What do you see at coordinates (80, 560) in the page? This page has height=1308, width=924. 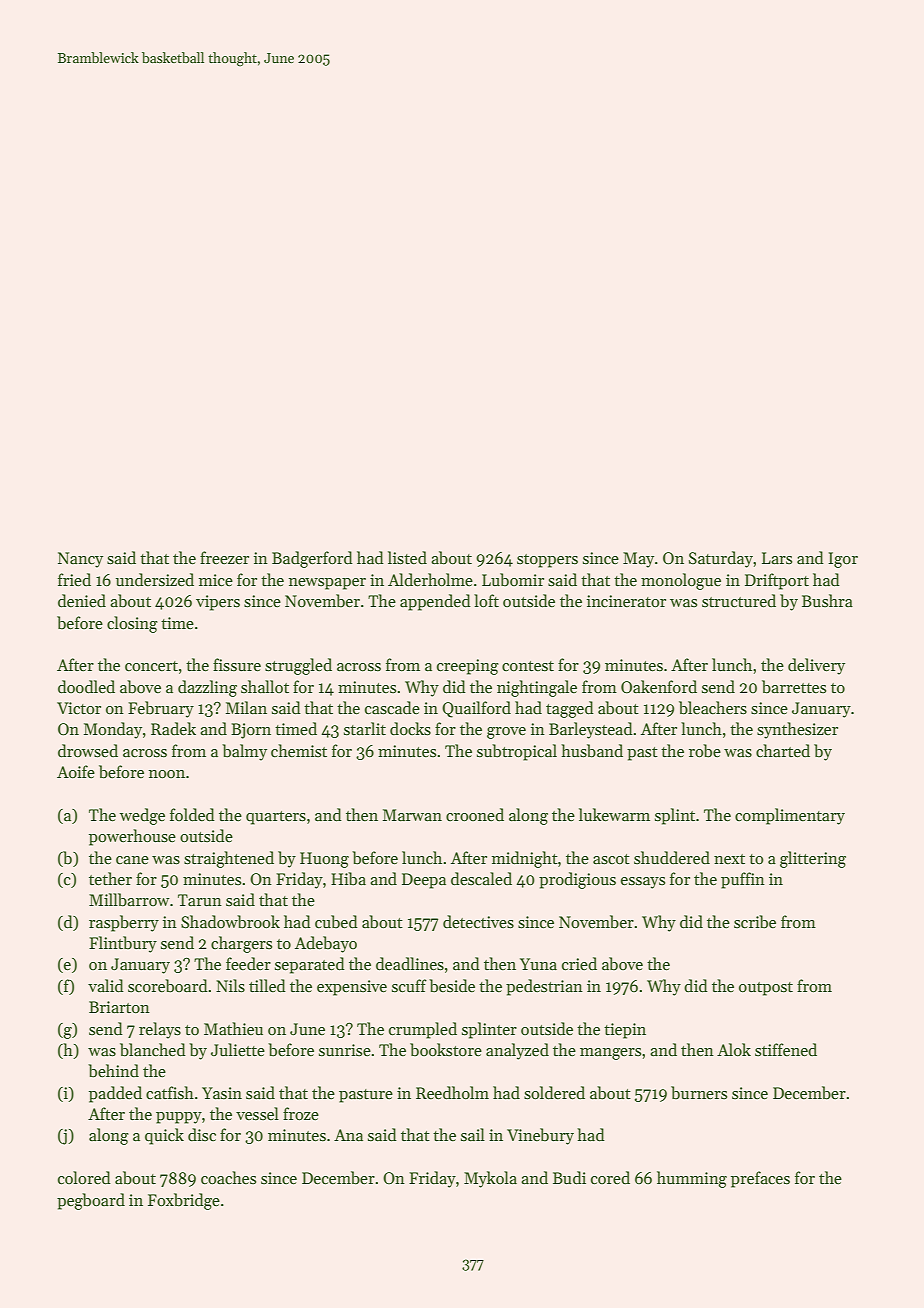 I see `Nancy` at bounding box center [80, 560].
